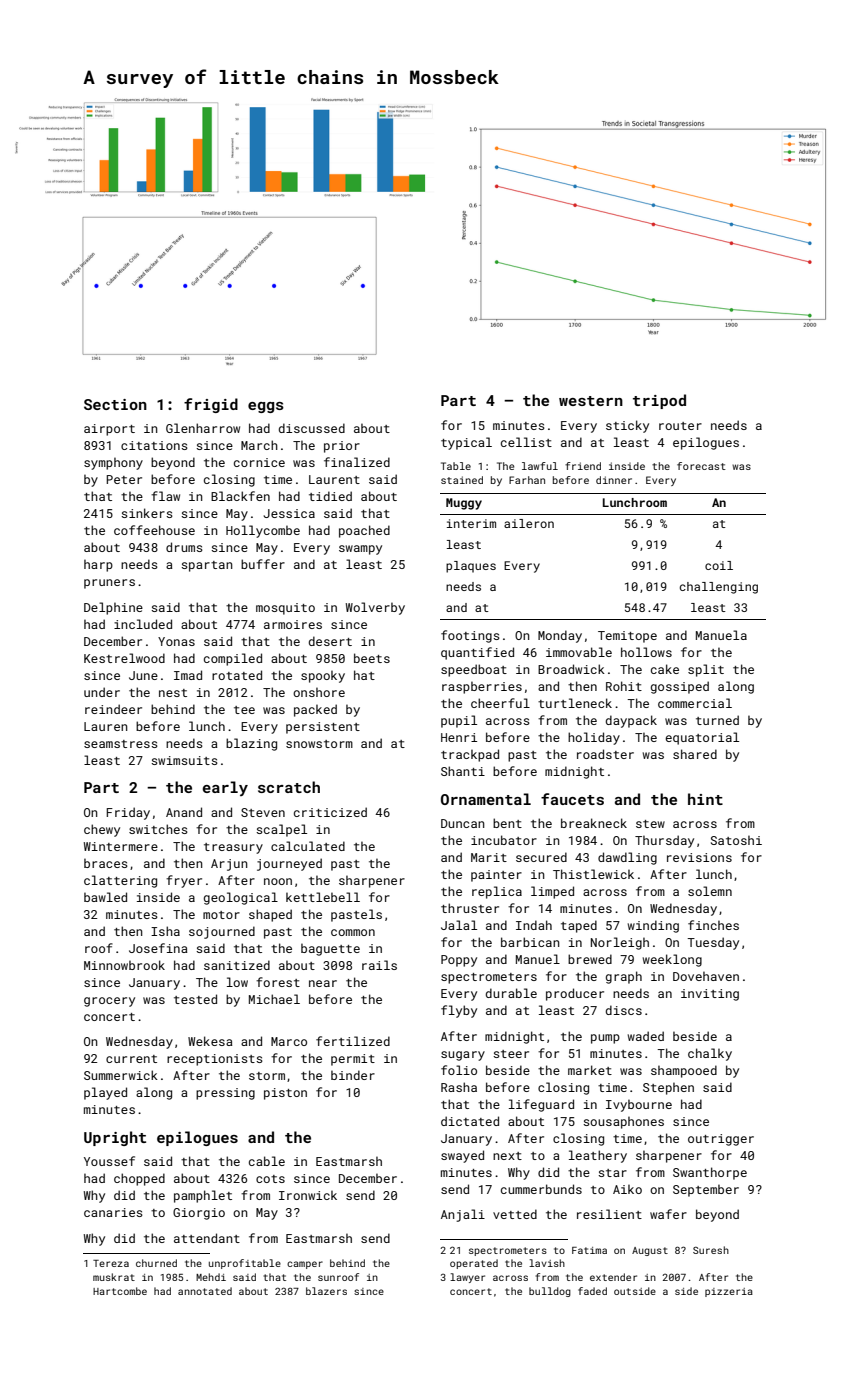  Describe the element at coordinates (225, 788) in the document. I see `early` at that location.
